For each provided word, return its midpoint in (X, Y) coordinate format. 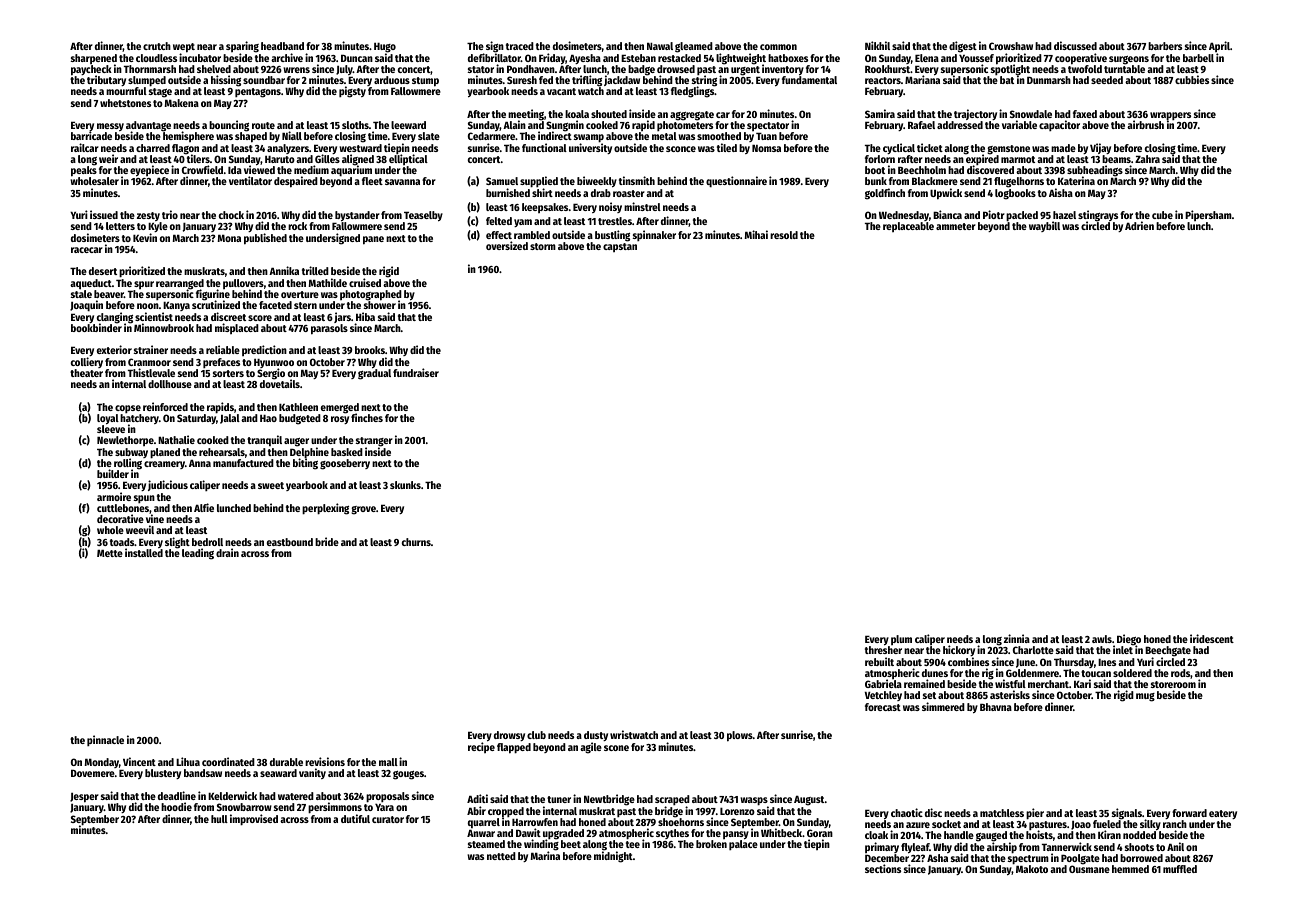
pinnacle (105, 740)
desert (103, 271)
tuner (559, 799)
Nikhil (877, 45)
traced (520, 46)
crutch (157, 46)
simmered (943, 706)
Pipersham (1208, 216)
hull (219, 819)
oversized (507, 245)
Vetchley (883, 696)
